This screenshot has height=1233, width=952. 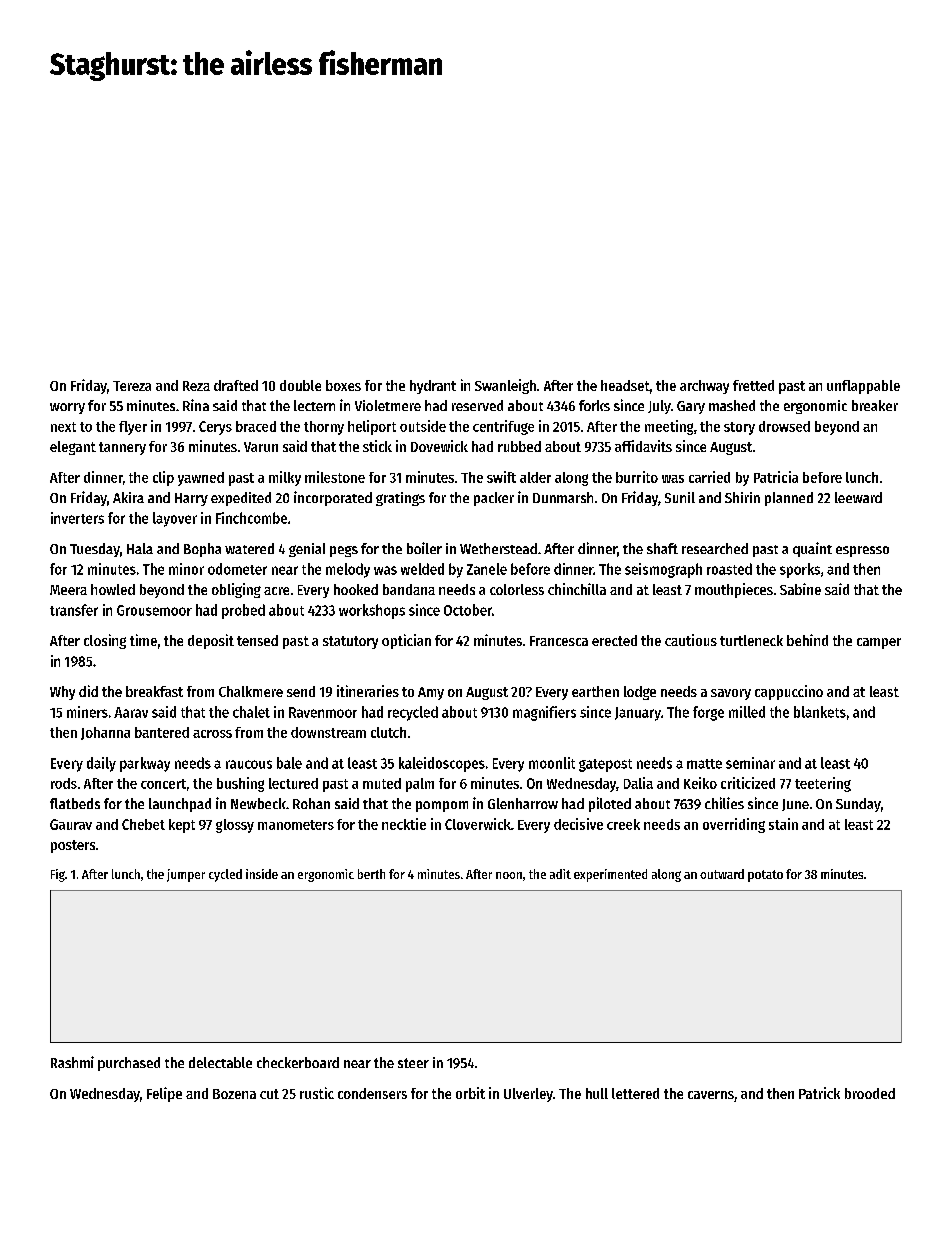 What do you see at coordinates (423, 426) in the screenshot?
I see `outside` at bounding box center [423, 426].
